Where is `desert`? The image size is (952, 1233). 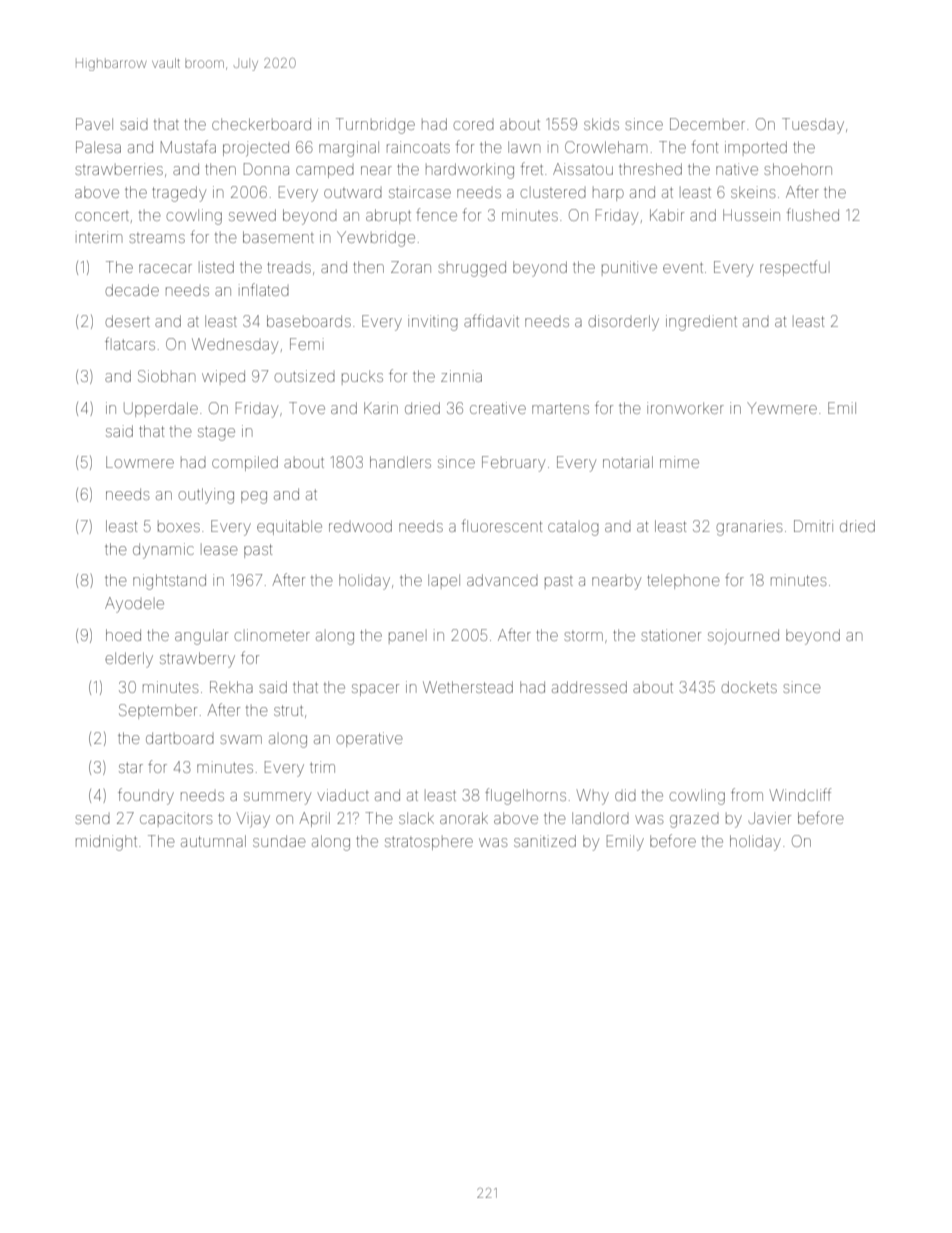
desert is located at coordinates (127, 321).
